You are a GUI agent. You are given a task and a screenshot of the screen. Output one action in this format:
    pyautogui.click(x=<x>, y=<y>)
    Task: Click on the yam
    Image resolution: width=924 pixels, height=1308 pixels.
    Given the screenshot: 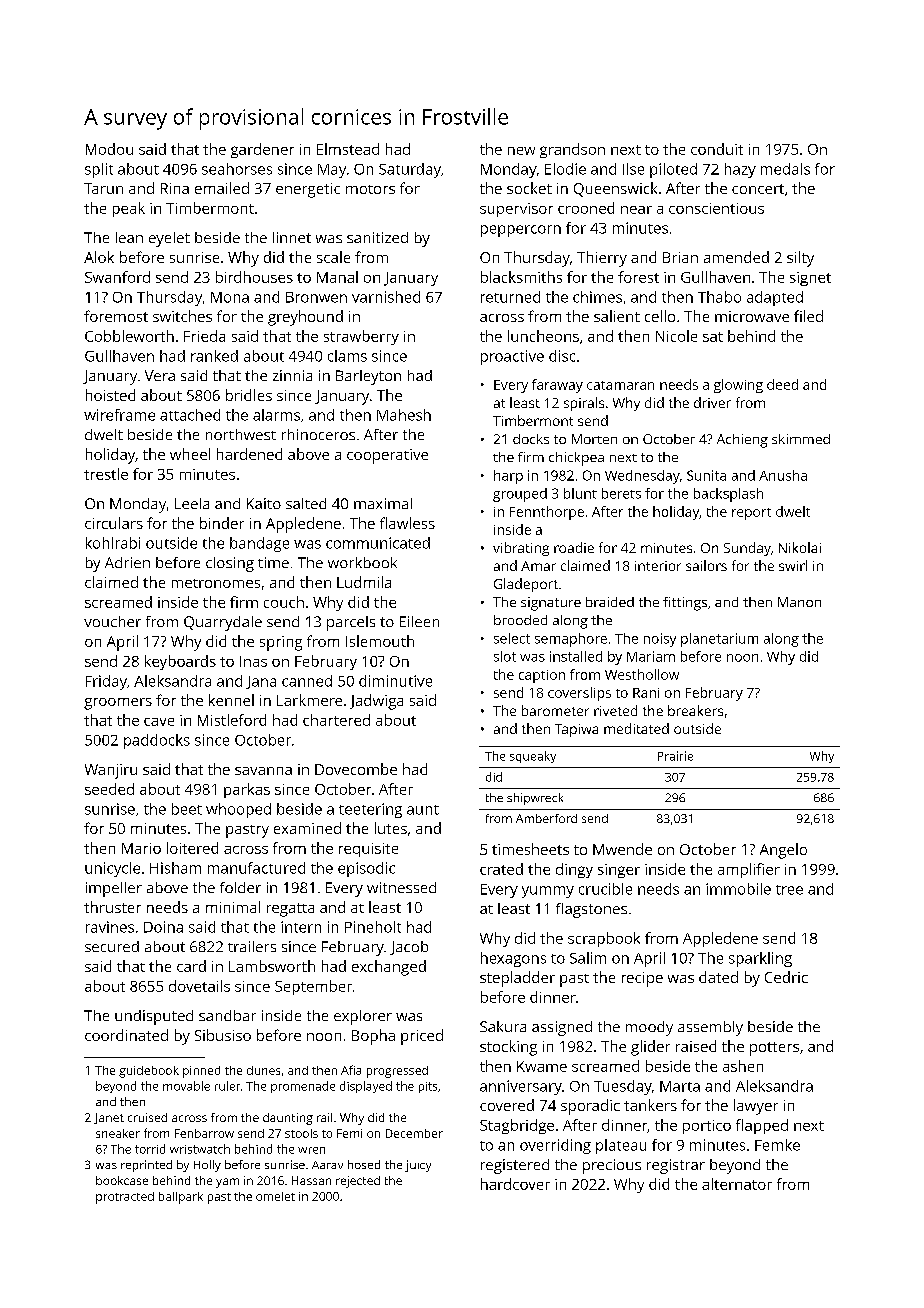 What is the action you would take?
    pyautogui.click(x=227, y=1183)
